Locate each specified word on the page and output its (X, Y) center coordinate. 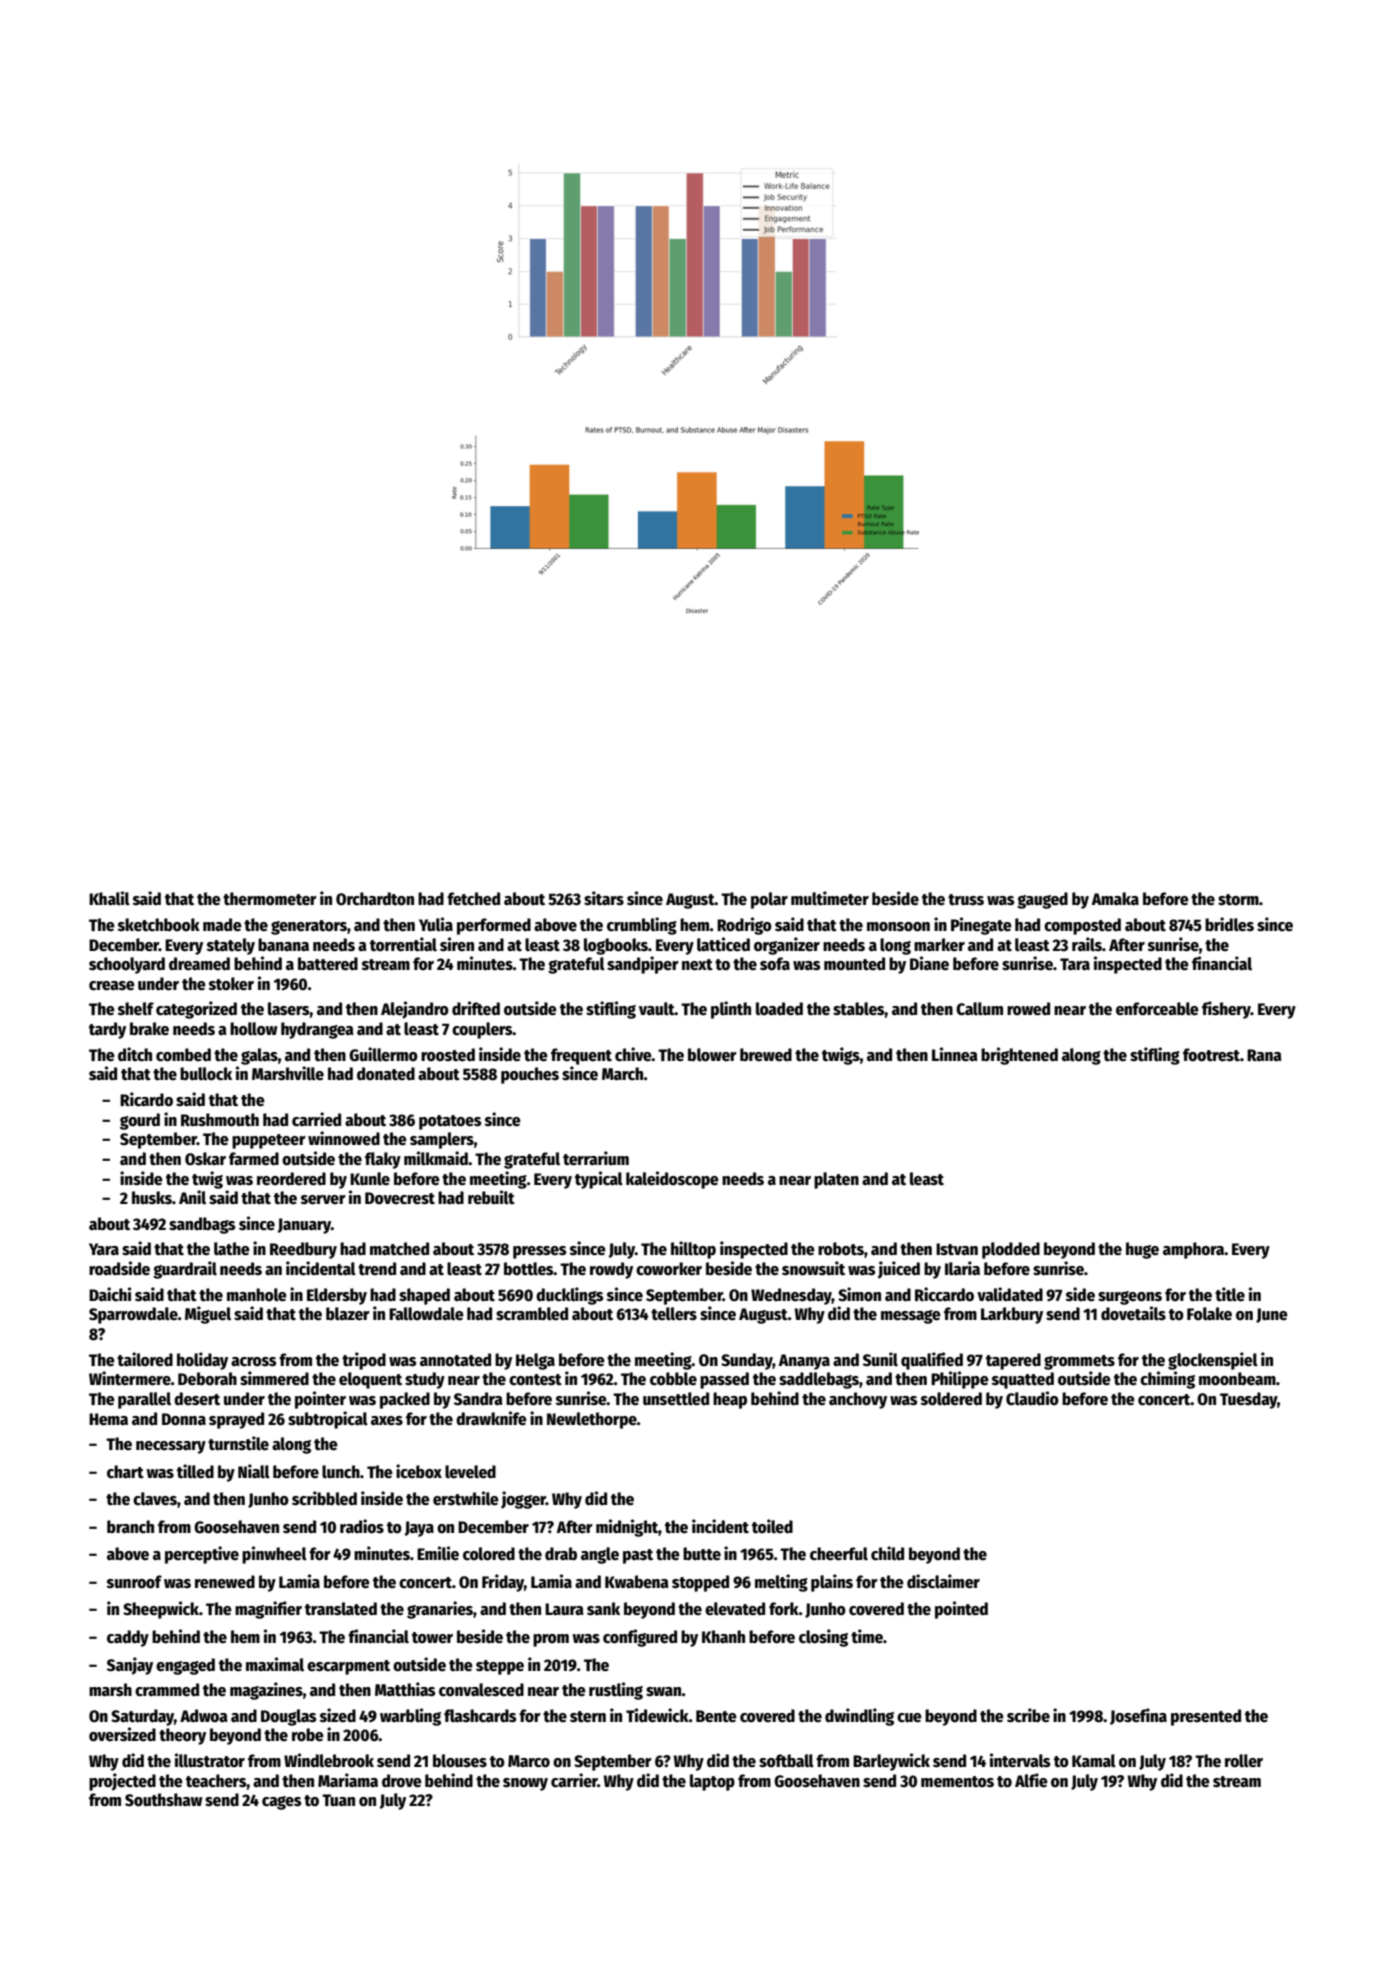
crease (112, 986)
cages (282, 1803)
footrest (1211, 1055)
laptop (712, 1782)
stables (859, 1009)
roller (1244, 1761)
